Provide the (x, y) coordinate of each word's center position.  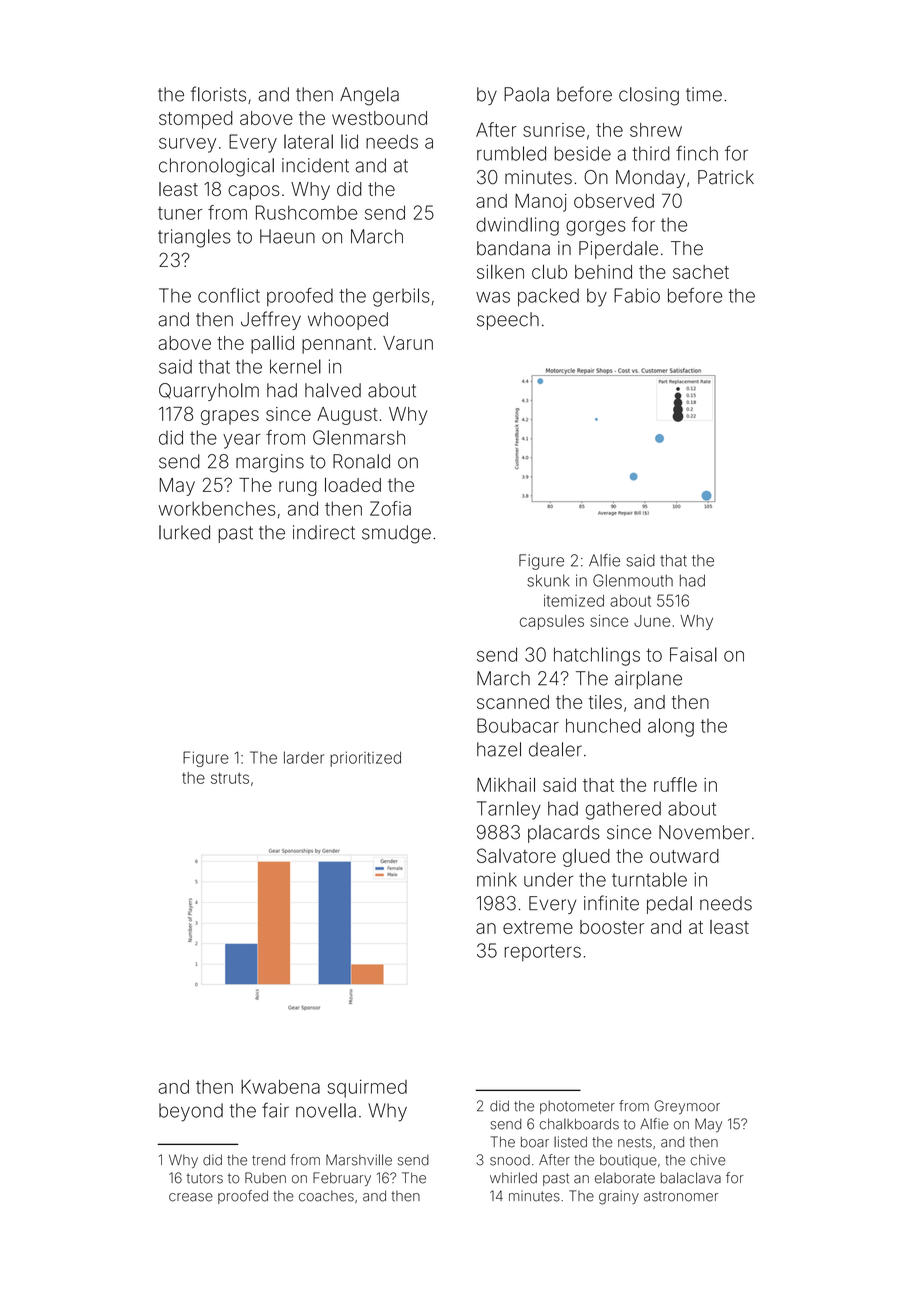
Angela (369, 96)
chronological (216, 167)
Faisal (693, 654)
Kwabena (280, 1086)
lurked (184, 532)
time (704, 94)
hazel (499, 749)
